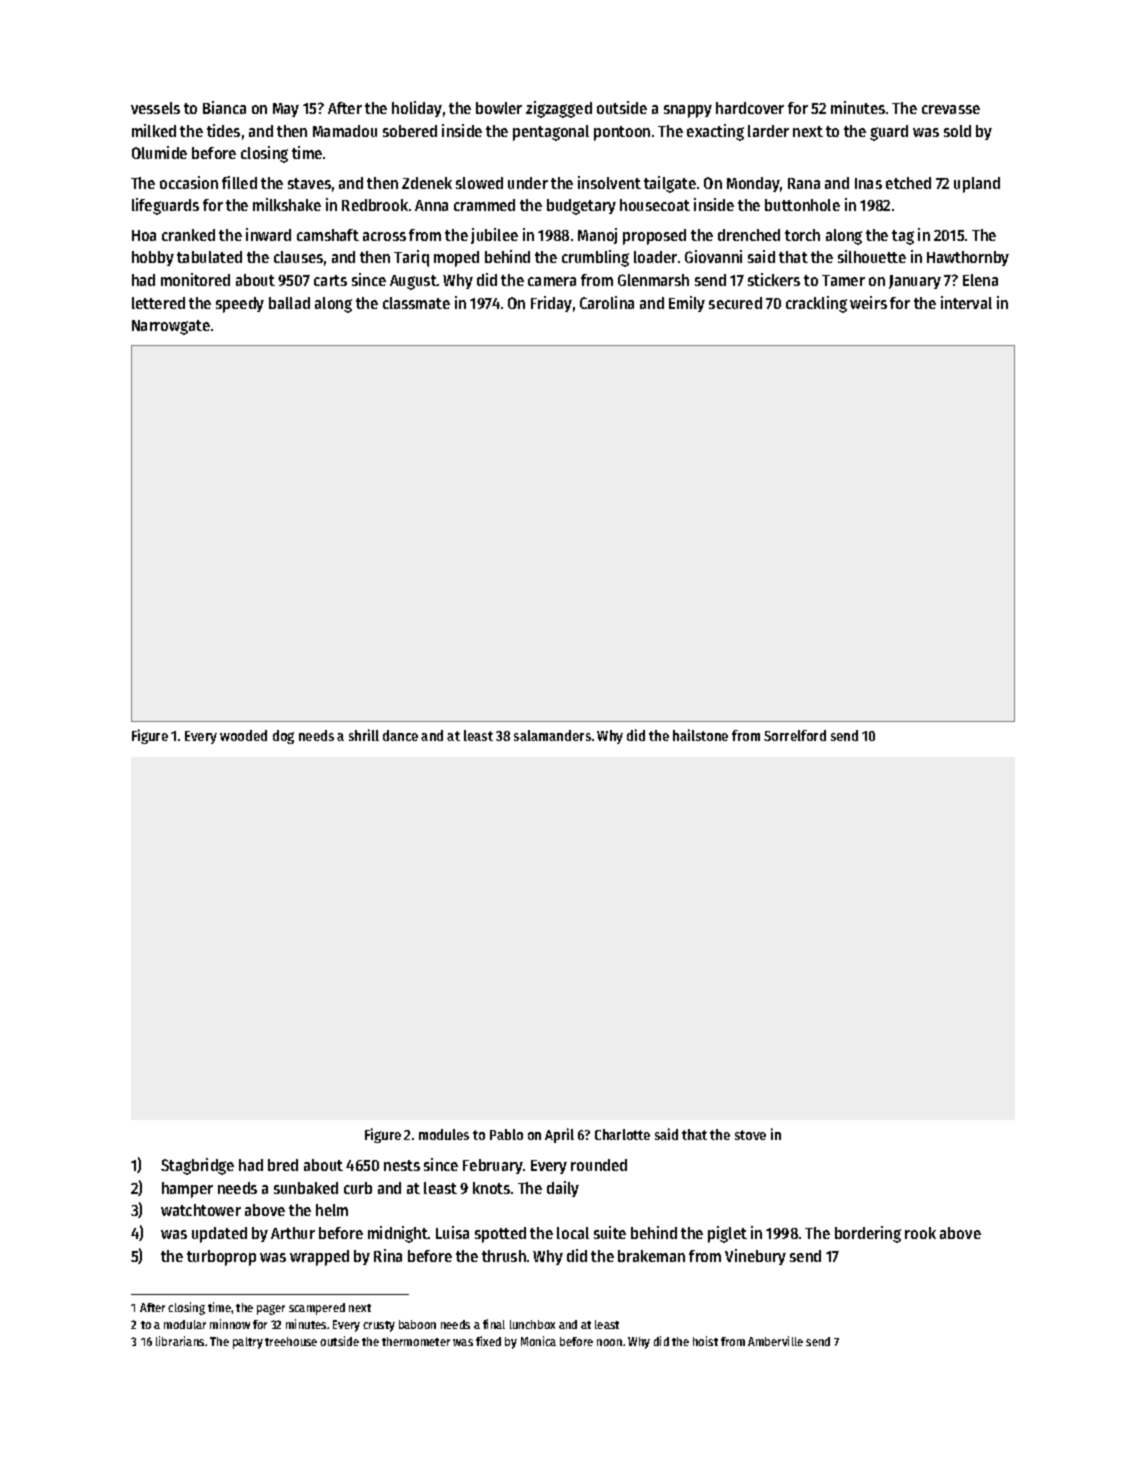 This document has width=1146, height=1483. I want to click on Emily, so click(687, 304).
